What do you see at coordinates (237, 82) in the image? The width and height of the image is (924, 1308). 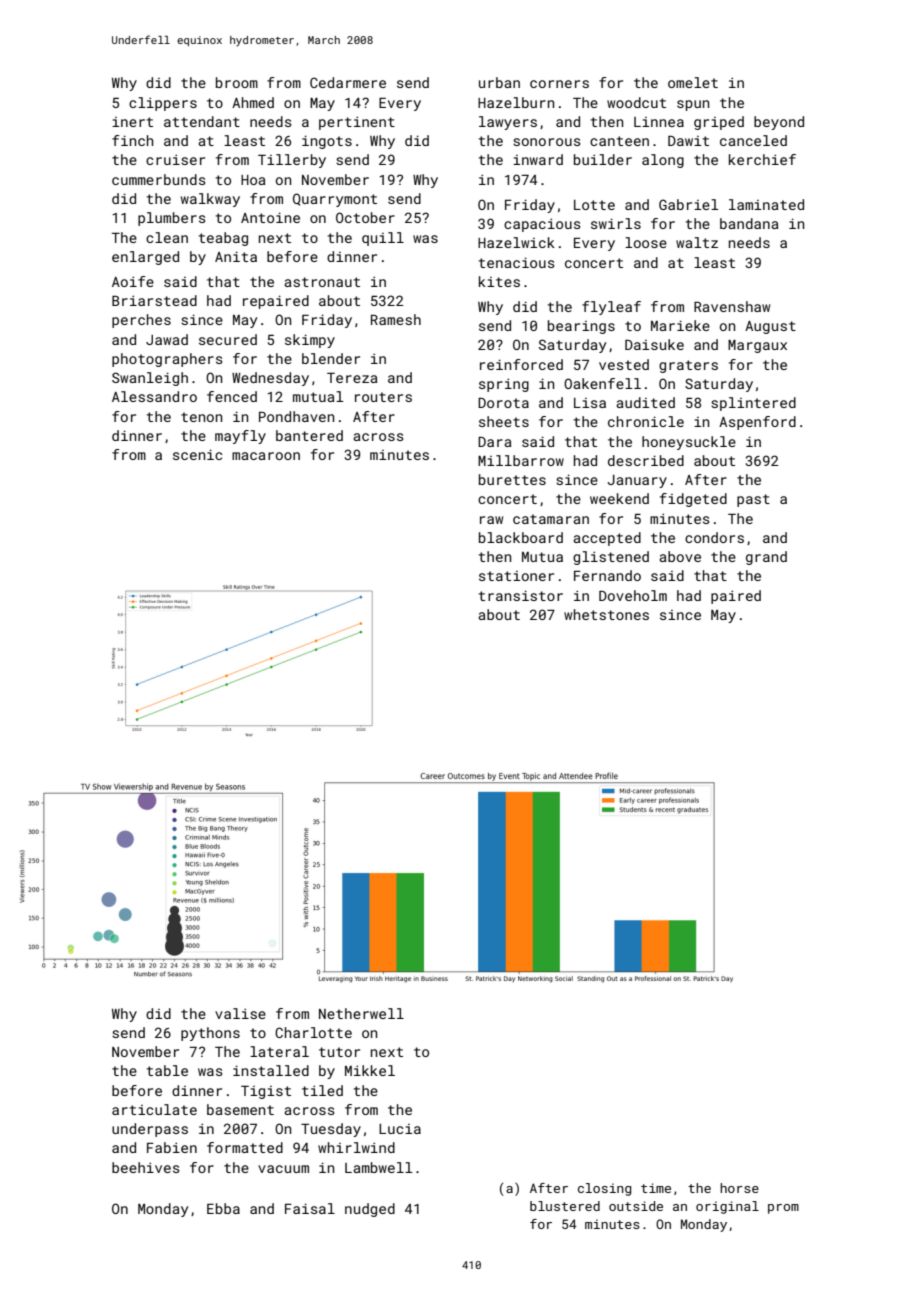 I see `broom` at bounding box center [237, 82].
